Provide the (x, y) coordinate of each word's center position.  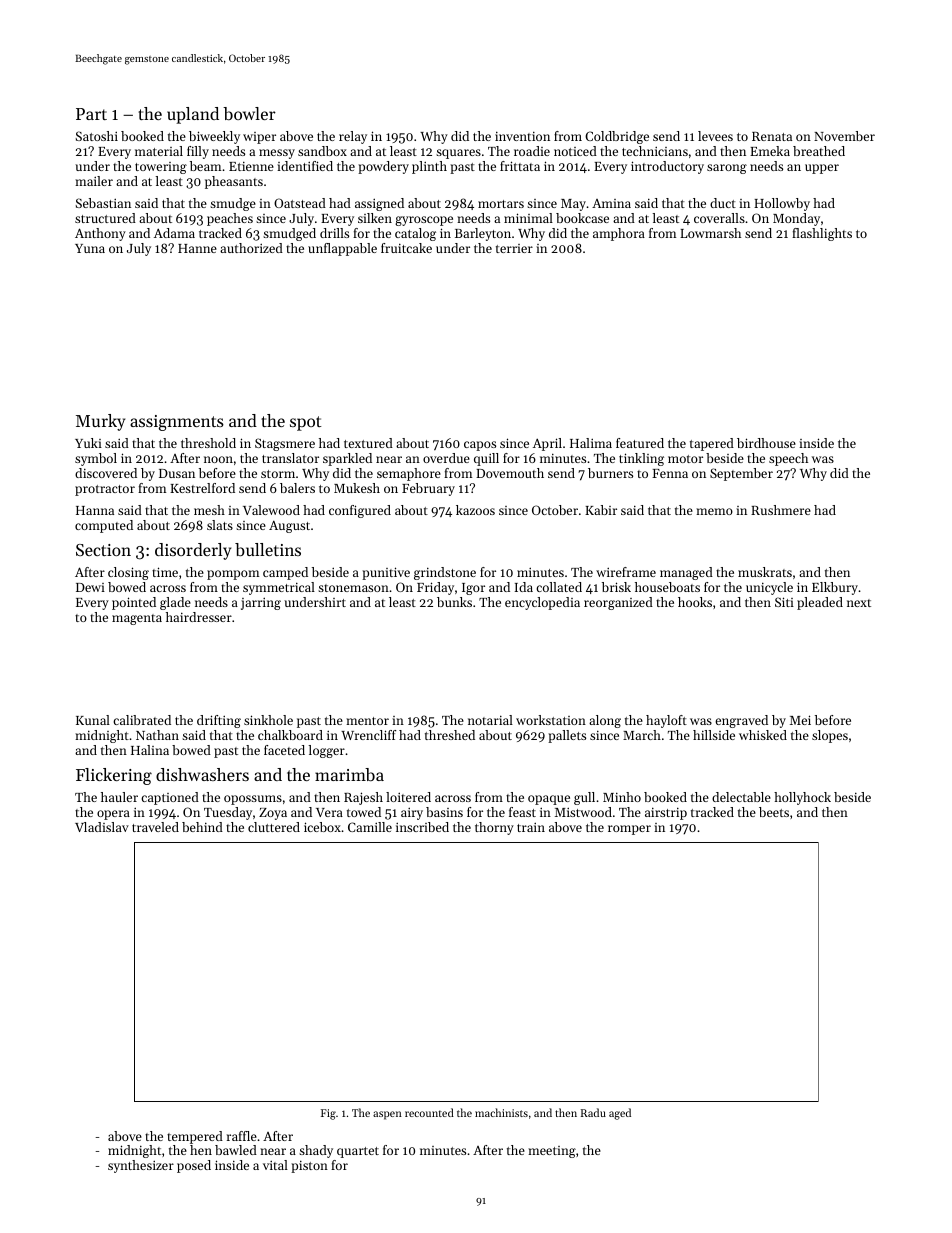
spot (306, 423)
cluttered (274, 827)
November (844, 136)
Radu (593, 1112)
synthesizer (141, 1166)
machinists (501, 1112)
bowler (249, 113)
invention (522, 136)
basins (444, 812)
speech (788, 459)
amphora (619, 234)
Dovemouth (510, 473)
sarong (727, 169)
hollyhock (802, 798)
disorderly (193, 551)
